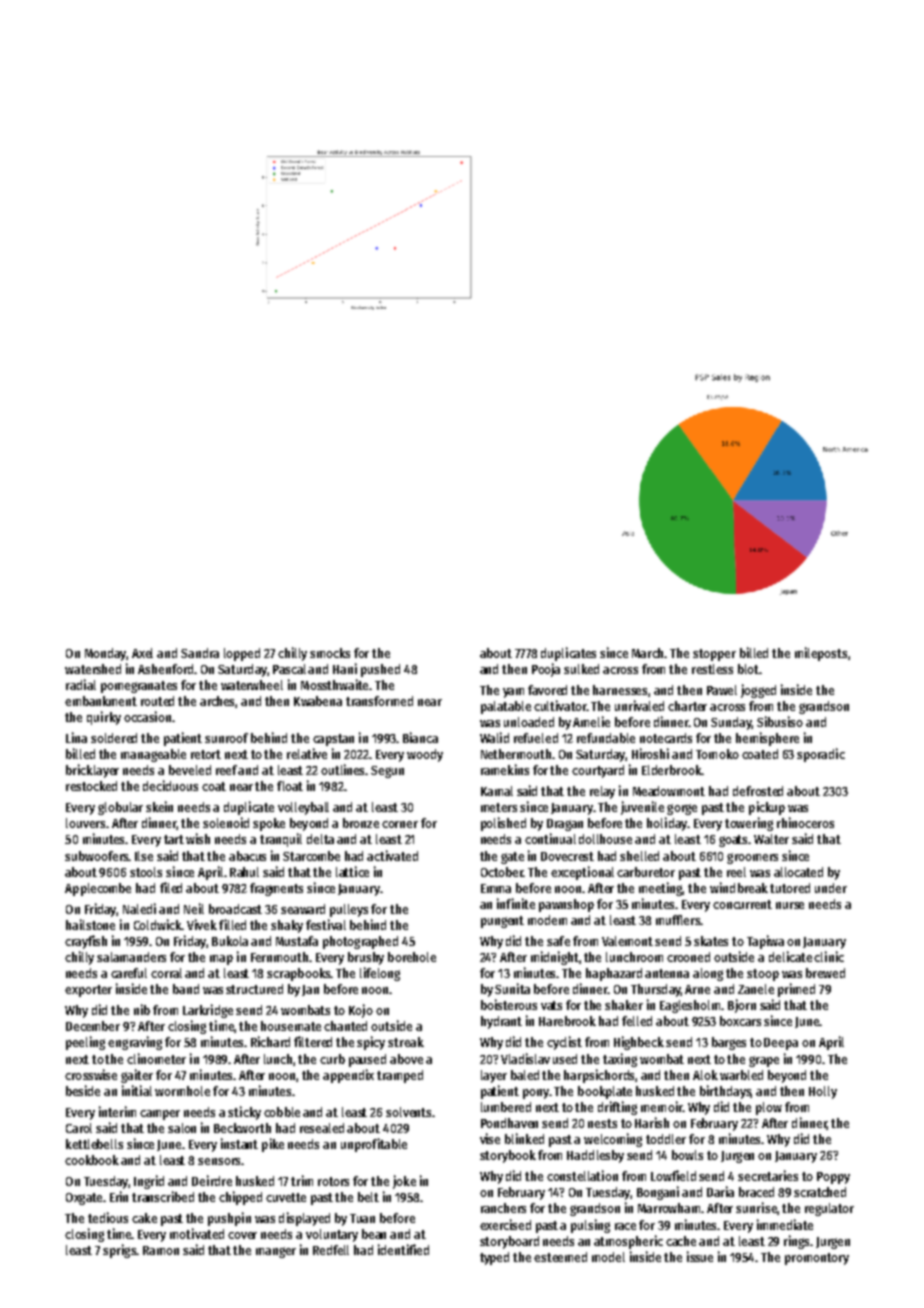  Describe the element at coordinates (404, 1182) in the document. I see `joke` at that location.
